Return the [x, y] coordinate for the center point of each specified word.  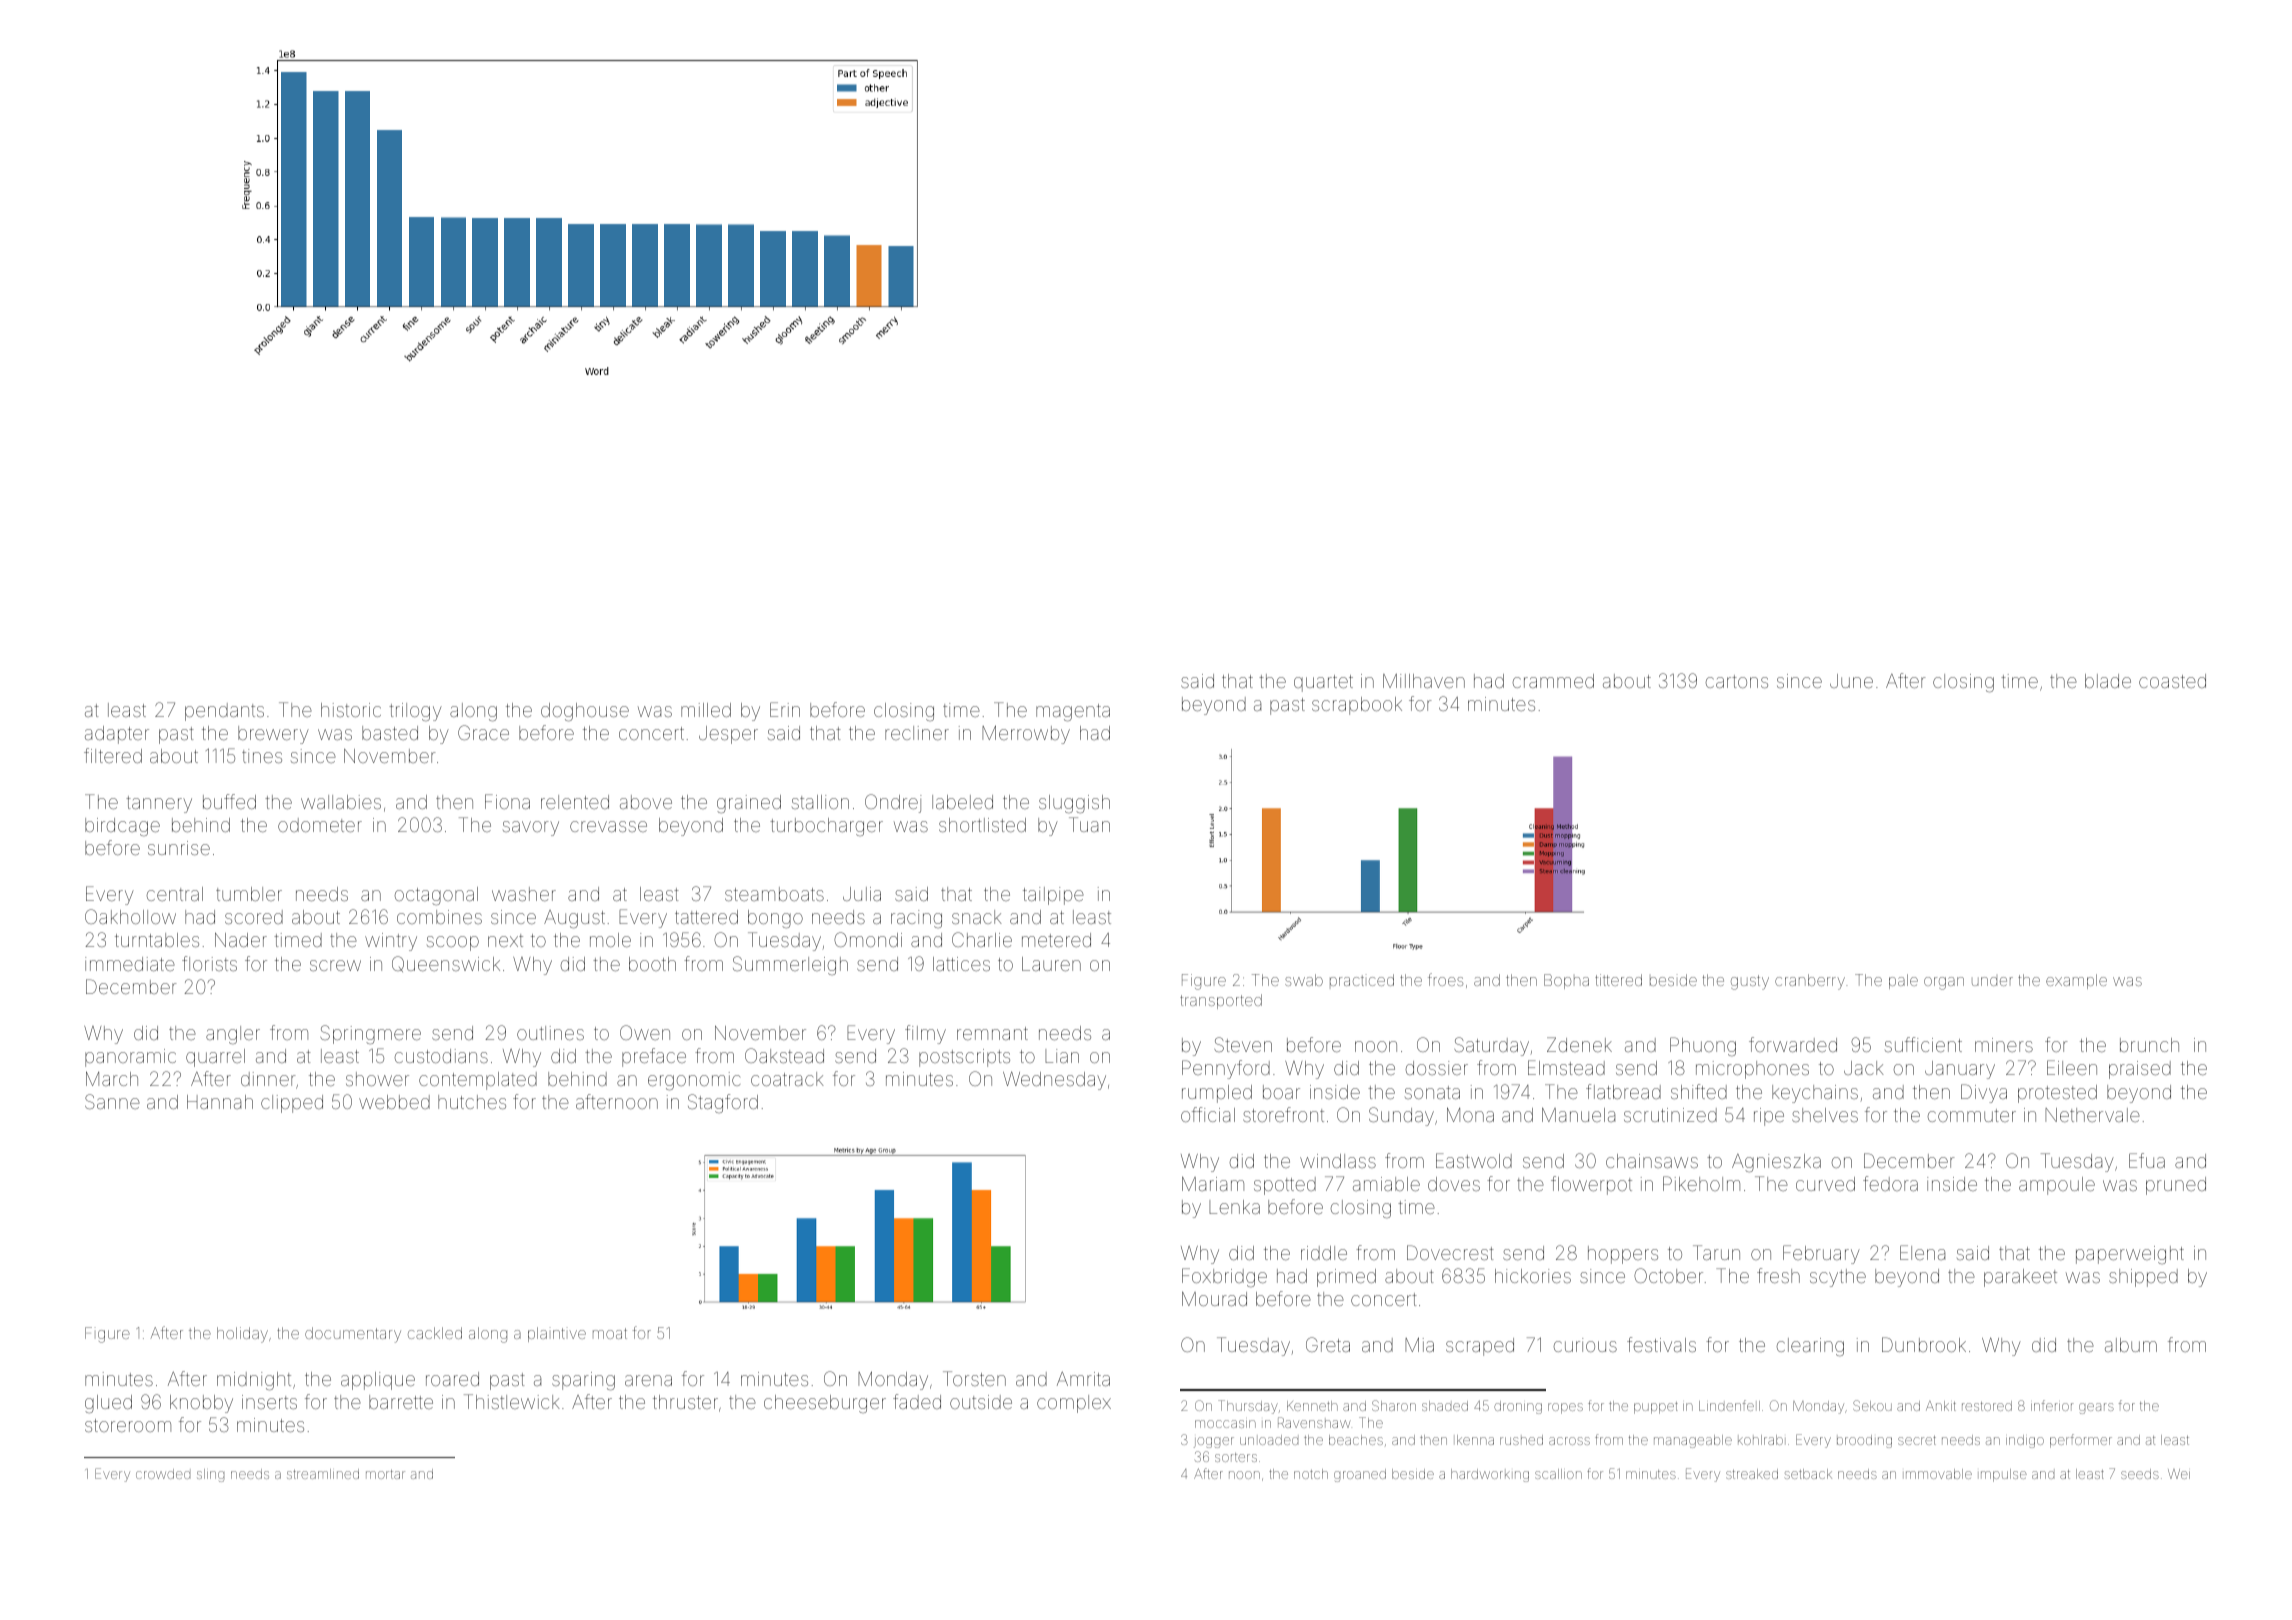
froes [1445, 979]
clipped [292, 1104]
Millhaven [1424, 681]
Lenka [1234, 1207]
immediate [130, 964]
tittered [1618, 980]
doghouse [585, 712]
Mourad [1214, 1299]
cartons [1737, 681]
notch [1311, 1474]
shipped [2143, 1278]
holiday [242, 1335]
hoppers [1623, 1255]
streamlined [323, 1474]
